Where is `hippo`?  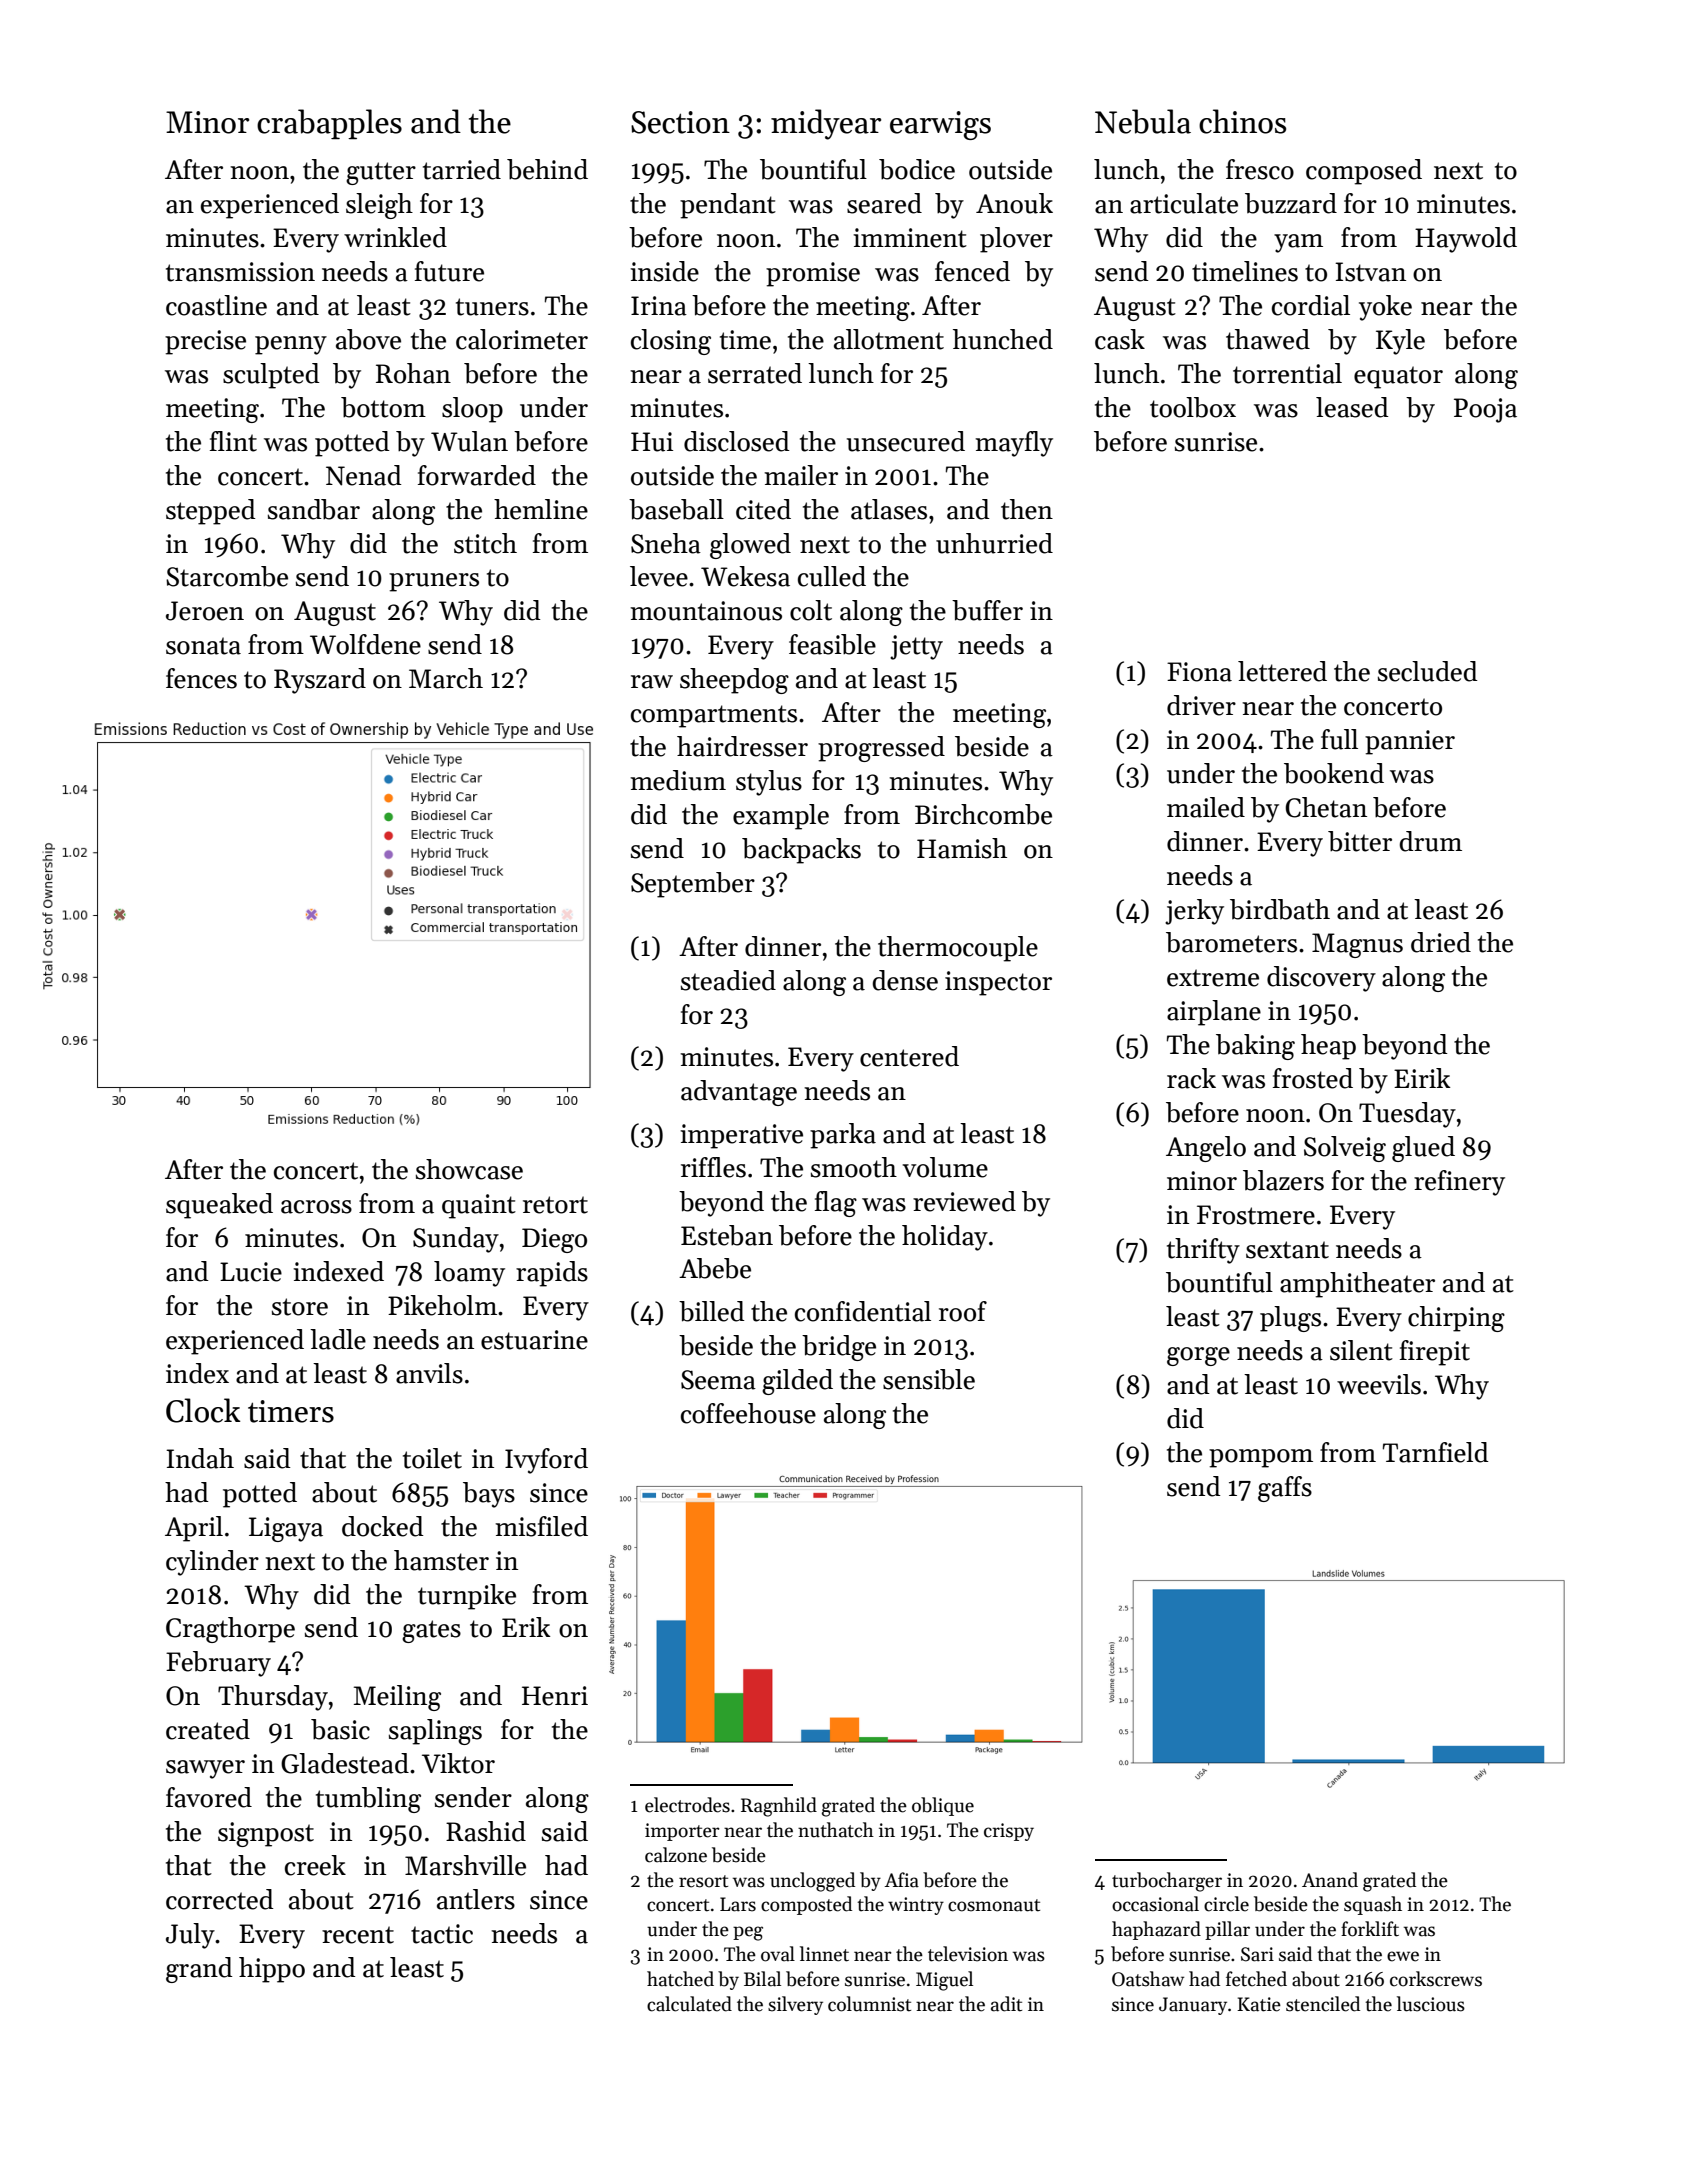
hippo is located at coordinates (272, 1970).
